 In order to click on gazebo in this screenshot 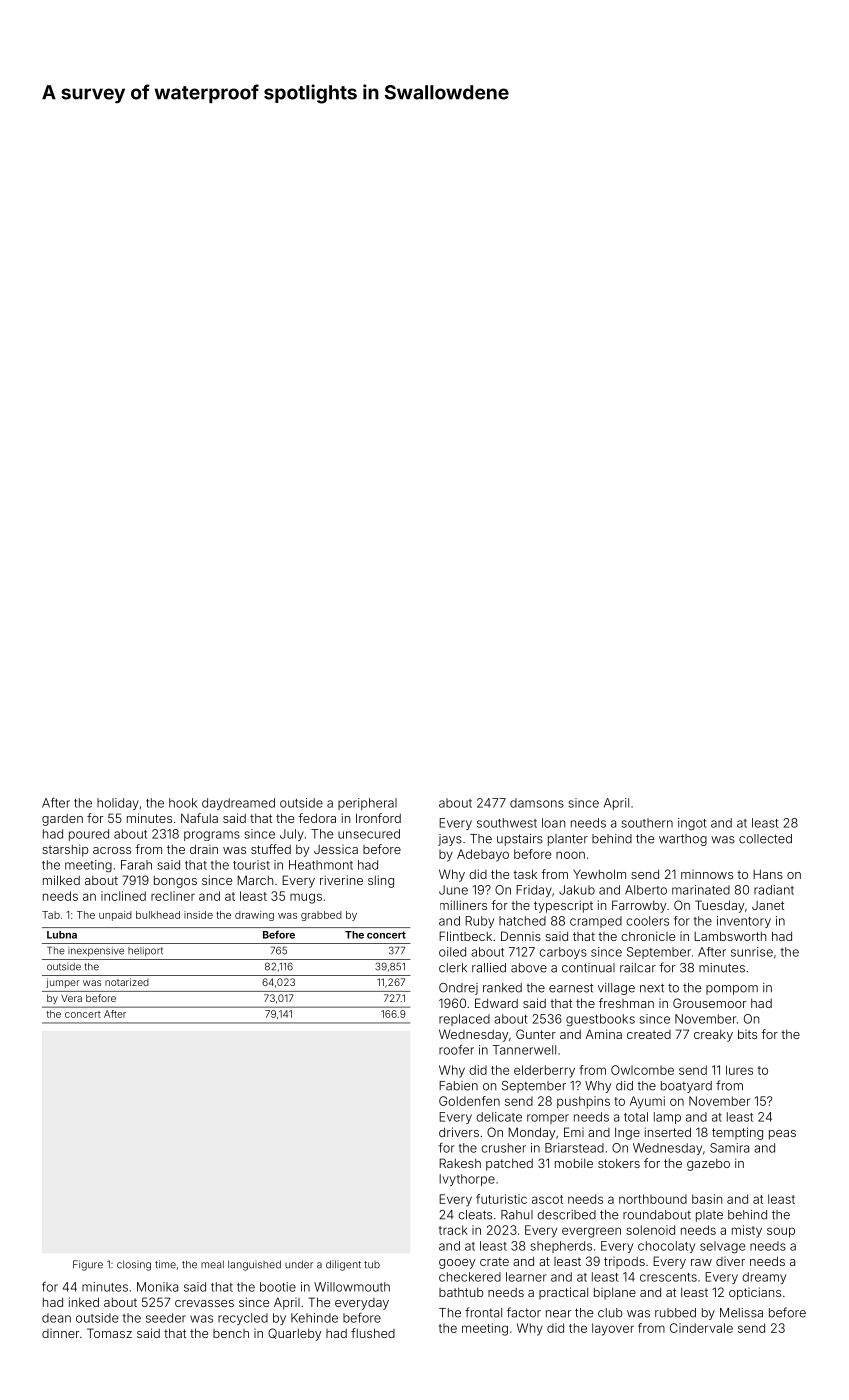, I will do `click(708, 1165)`.
